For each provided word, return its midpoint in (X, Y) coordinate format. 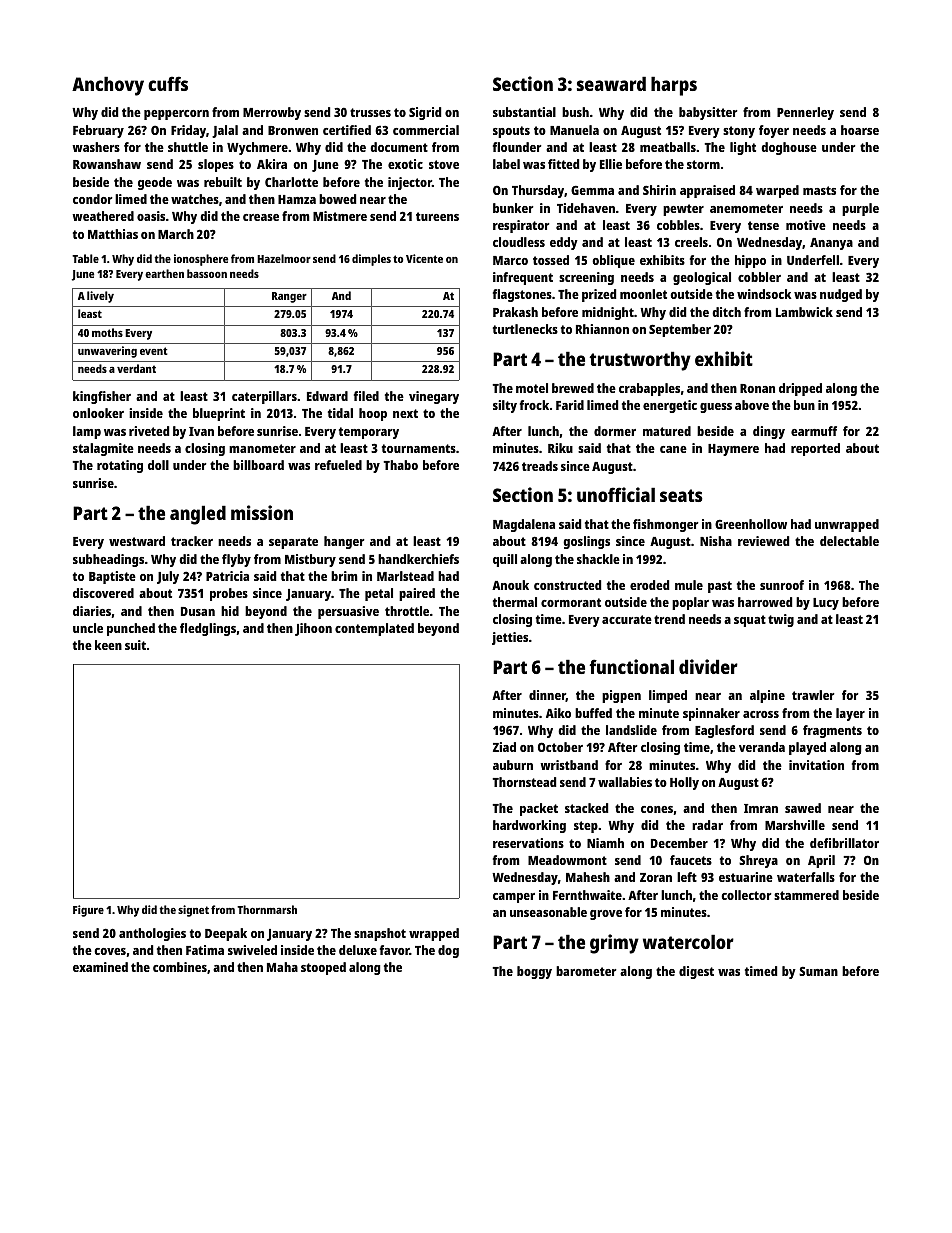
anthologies (152, 934)
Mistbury (310, 560)
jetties (510, 638)
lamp (87, 432)
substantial (524, 112)
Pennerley (805, 113)
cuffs (168, 83)
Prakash (515, 312)
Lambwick (804, 312)
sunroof (782, 585)
